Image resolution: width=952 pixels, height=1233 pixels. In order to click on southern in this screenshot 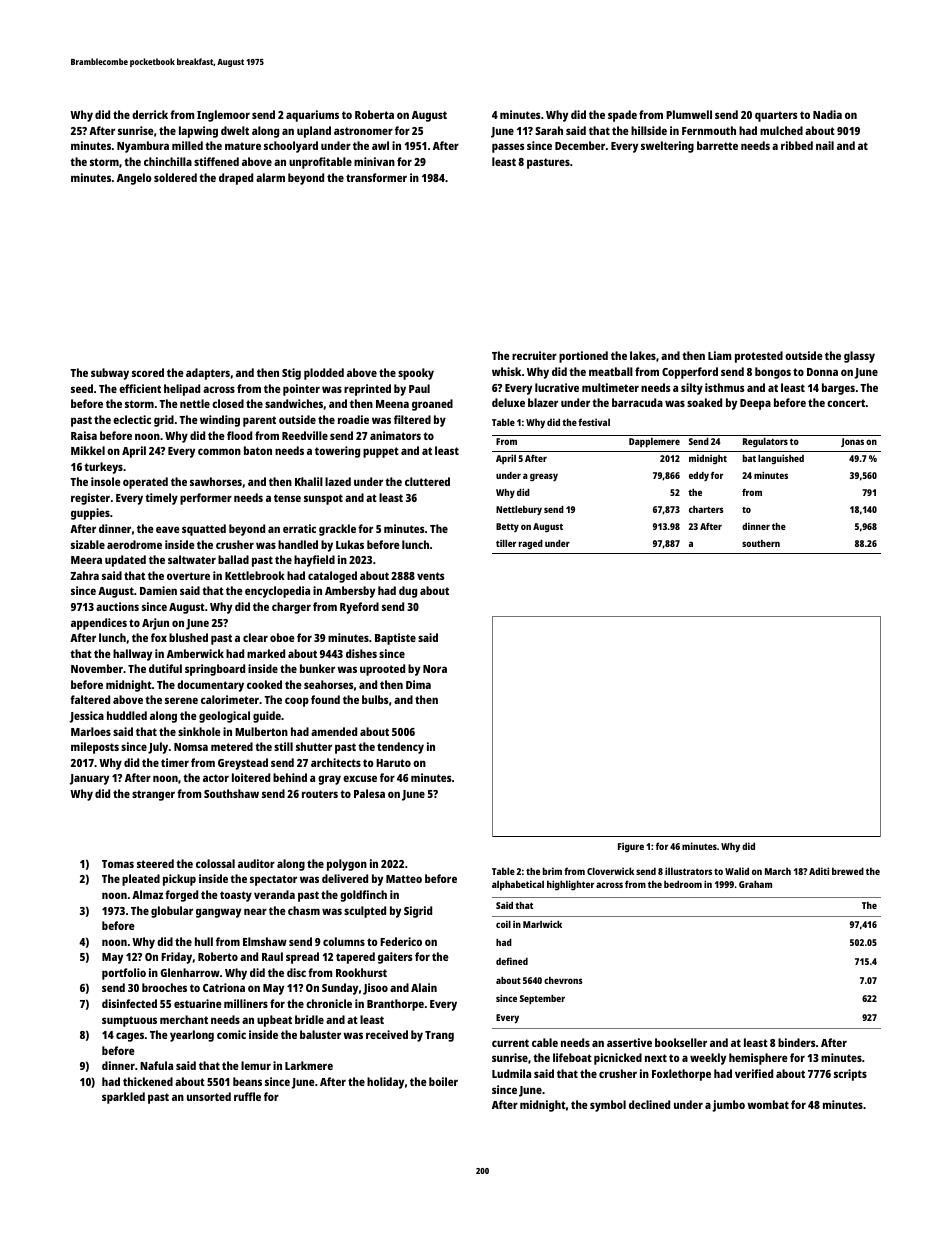, I will do `click(761, 543)`.
